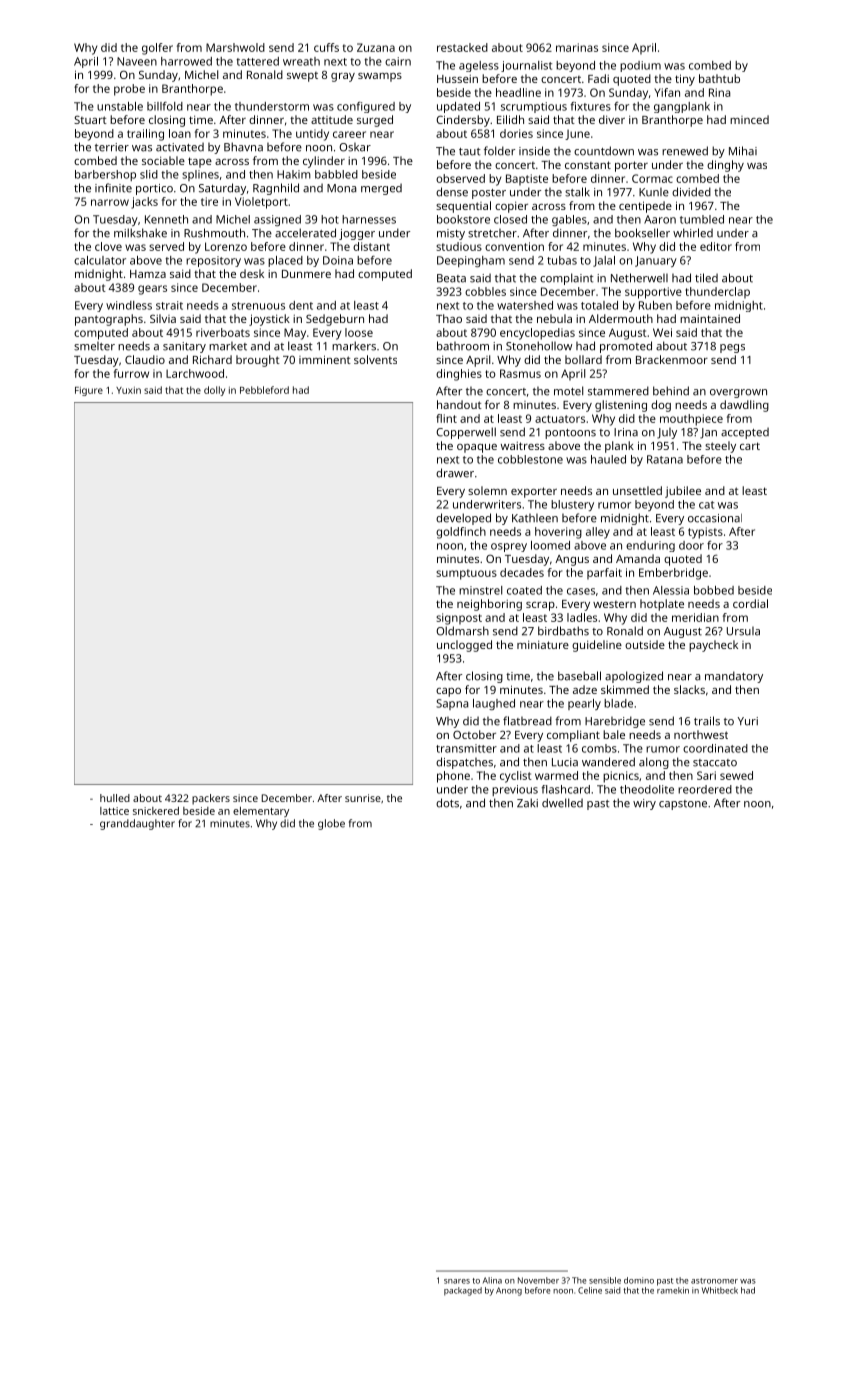  I want to click on capstone, so click(683, 805).
